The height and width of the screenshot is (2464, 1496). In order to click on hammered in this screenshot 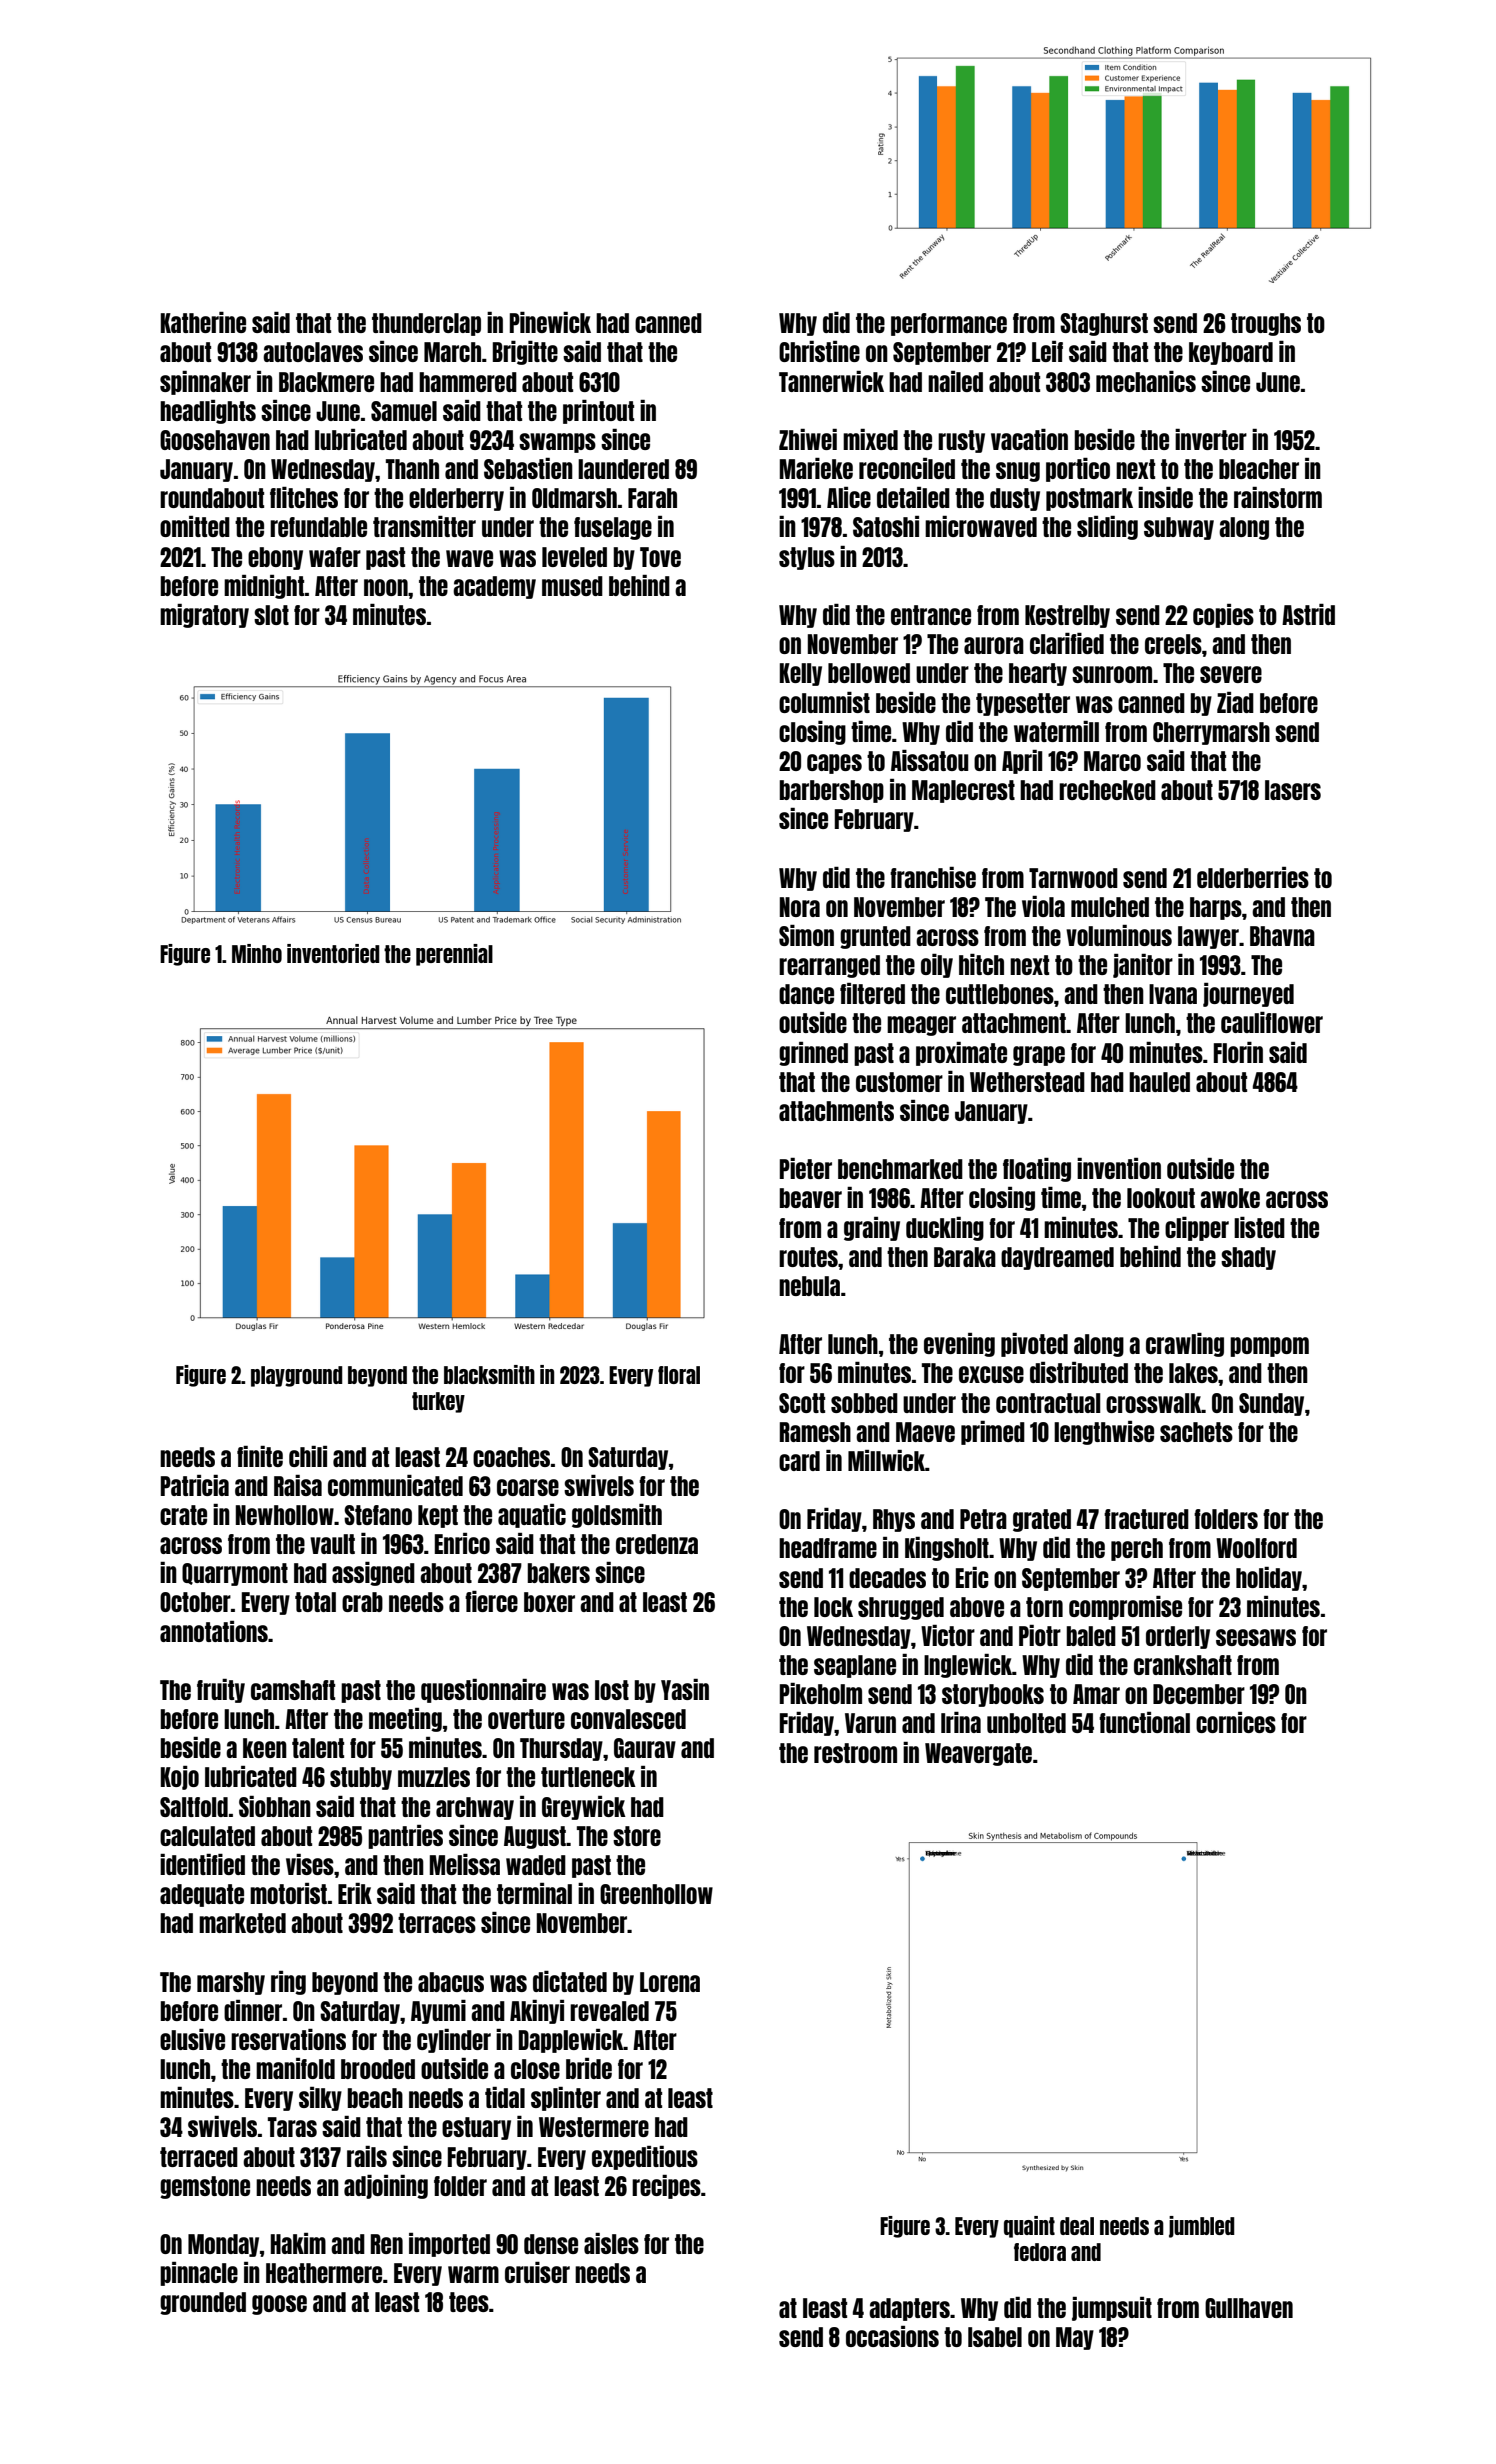, I will do `click(468, 382)`.
